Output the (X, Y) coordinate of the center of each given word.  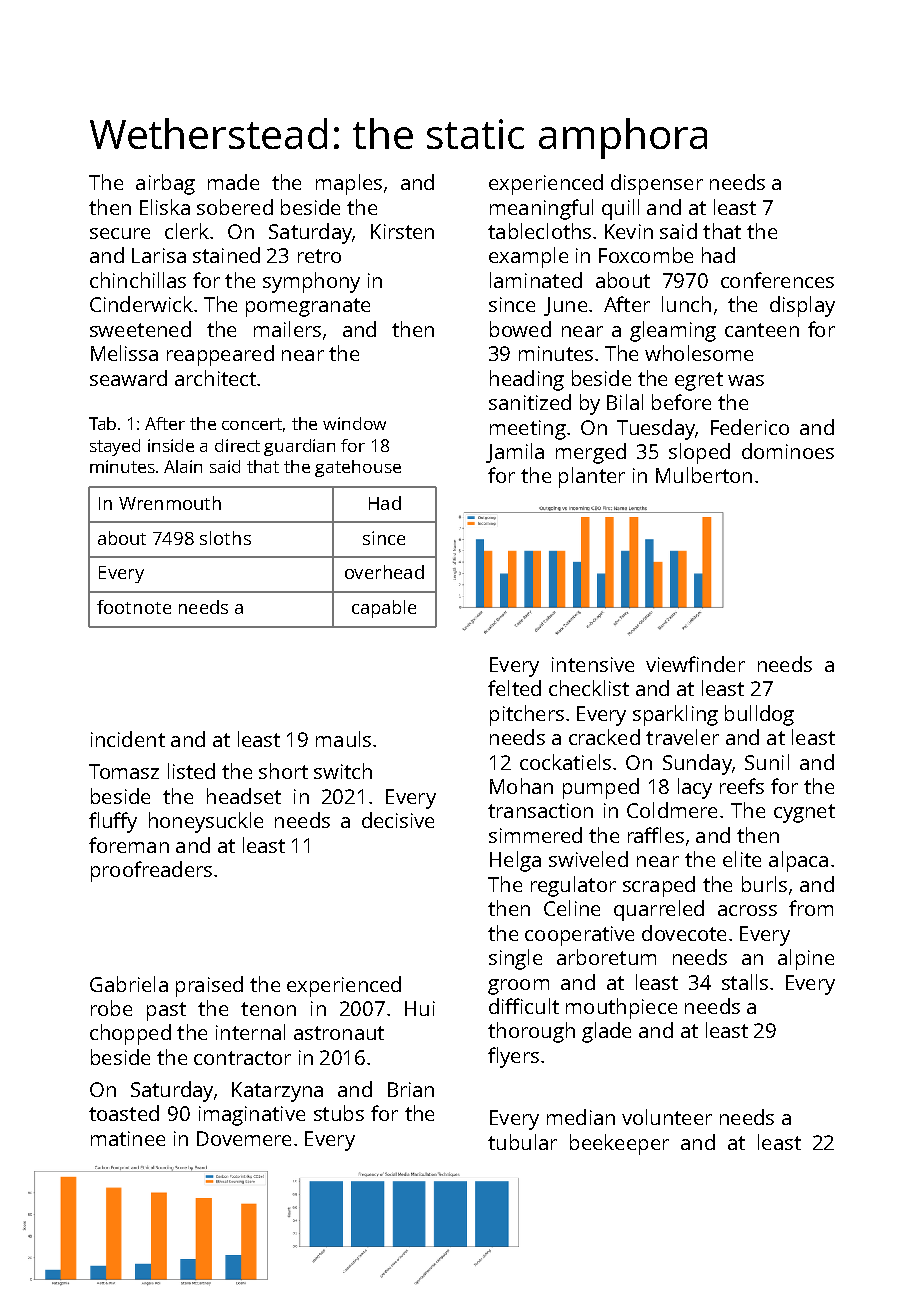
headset (244, 796)
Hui (420, 1008)
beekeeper (619, 1144)
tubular (522, 1142)
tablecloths (539, 231)
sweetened (140, 329)
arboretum (606, 957)
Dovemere (244, 1138)
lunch (686, 304)
